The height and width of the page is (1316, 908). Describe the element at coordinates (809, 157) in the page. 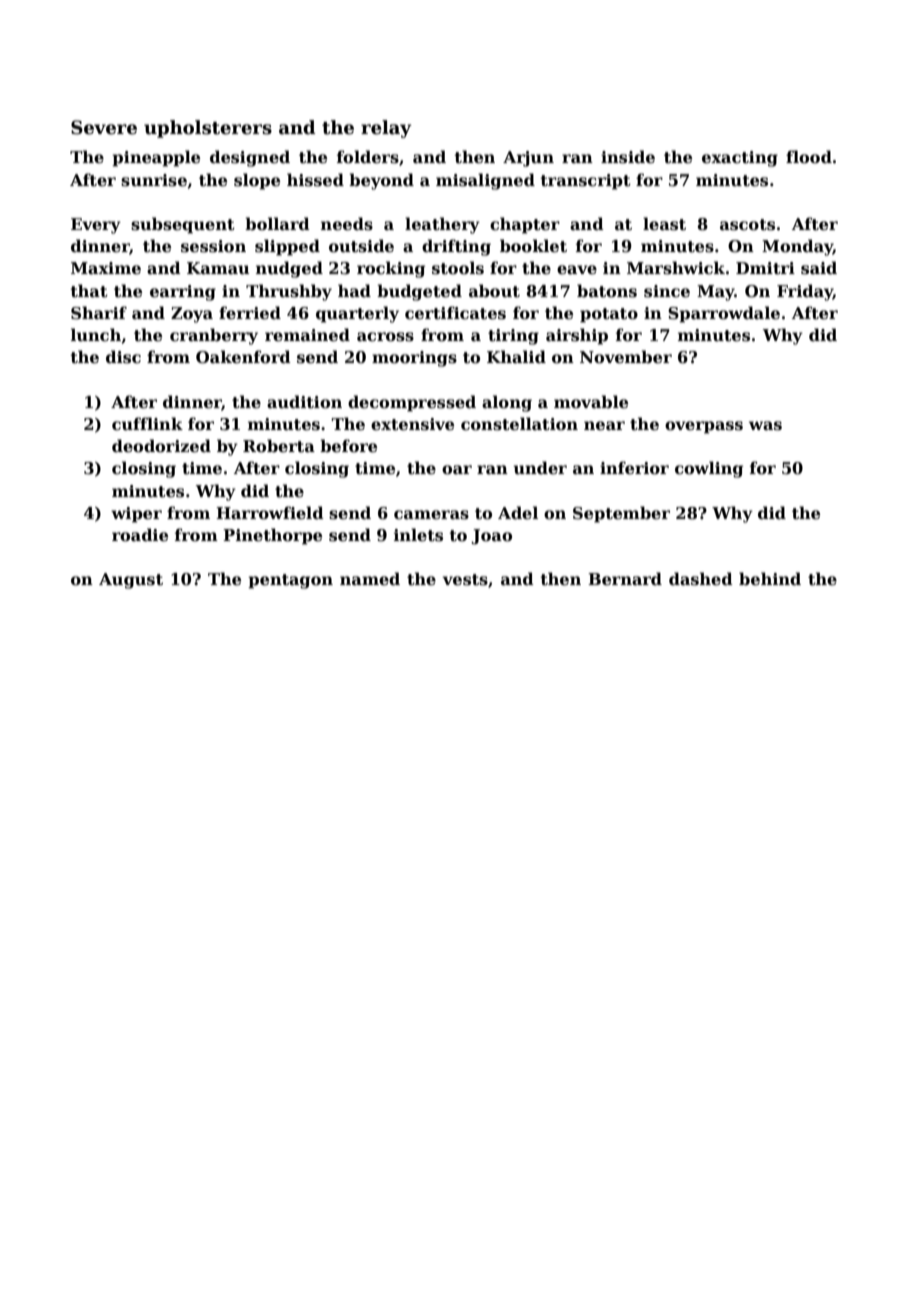

I see `flood` at that location.
